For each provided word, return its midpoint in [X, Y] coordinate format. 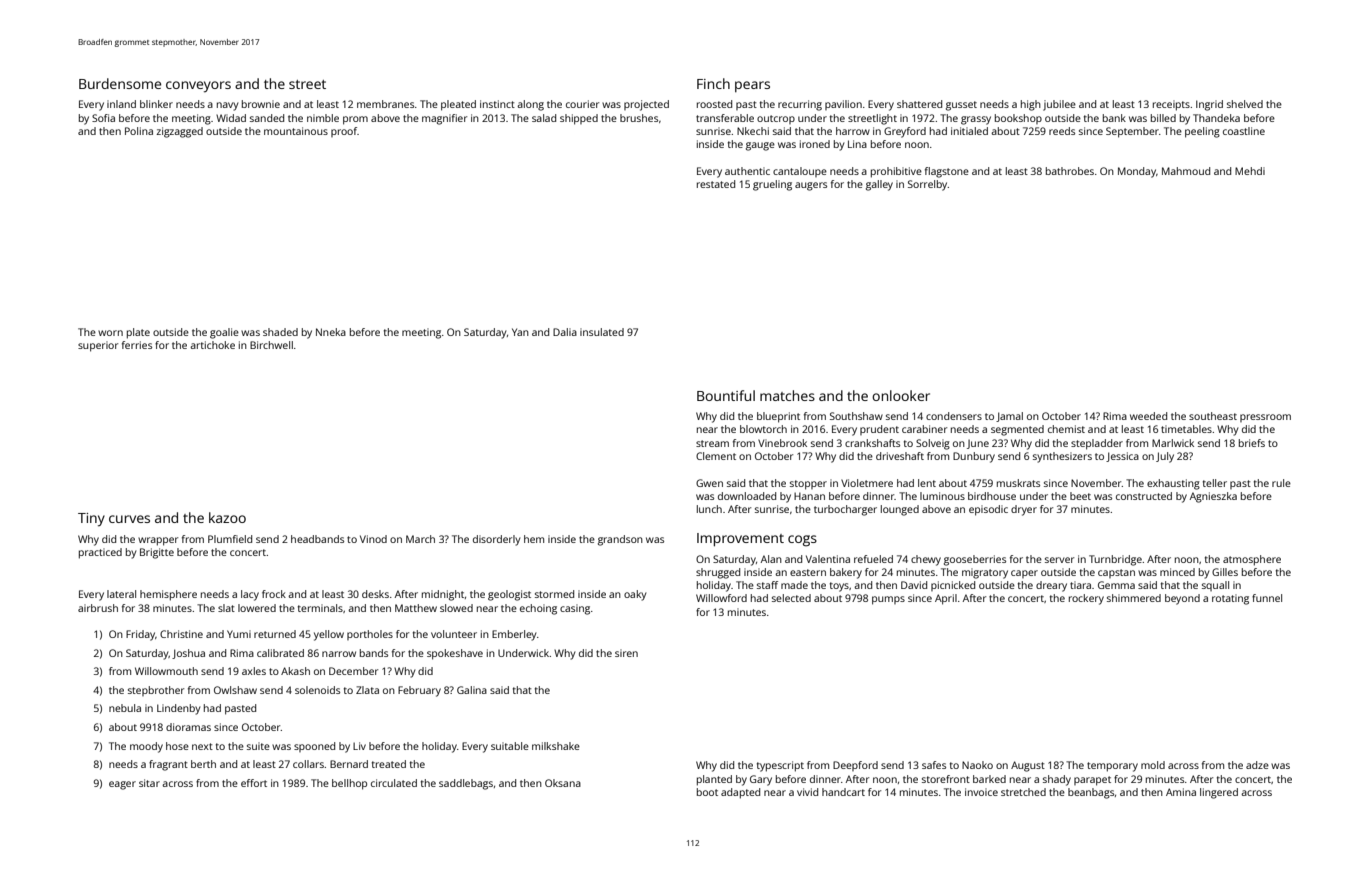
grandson [620, 540]
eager [122, 785]
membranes [385, 104]
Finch [713, 83]
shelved [1245, 104]
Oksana [563, 783]
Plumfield [230, 539]
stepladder [1097, 444]
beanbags [1091, 793]
